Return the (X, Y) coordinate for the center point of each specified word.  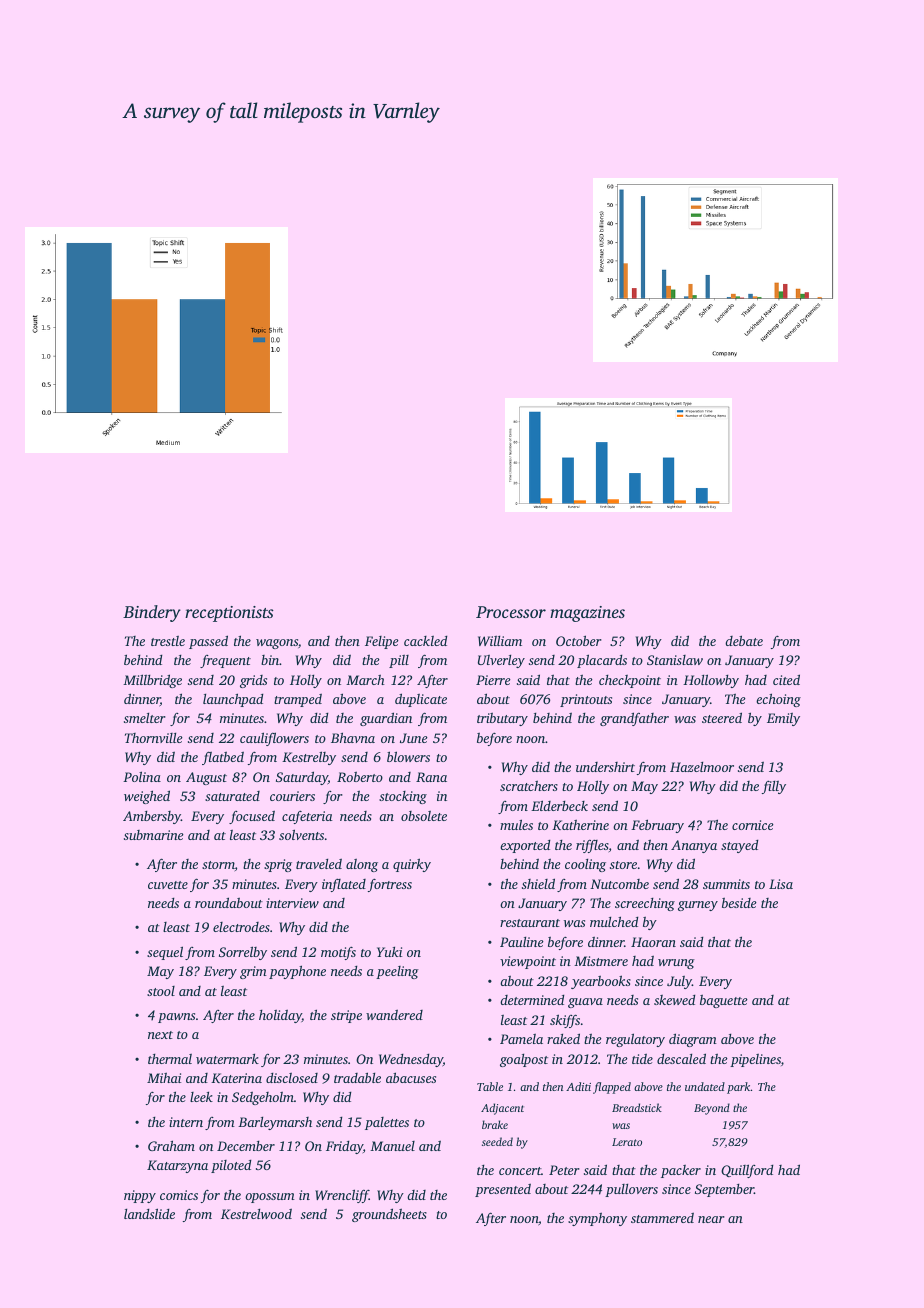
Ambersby (152, 817)
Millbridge (152, 681)
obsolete (424, 816)
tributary (502, 719)
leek (201, 1097)
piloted (231, 1166)
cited (786, 679)
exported (525, 846)
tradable (357, 1077)
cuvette (168, 885)
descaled (681, 1058)
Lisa (781, 884)
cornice (753, 825)
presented (503, 1190)
